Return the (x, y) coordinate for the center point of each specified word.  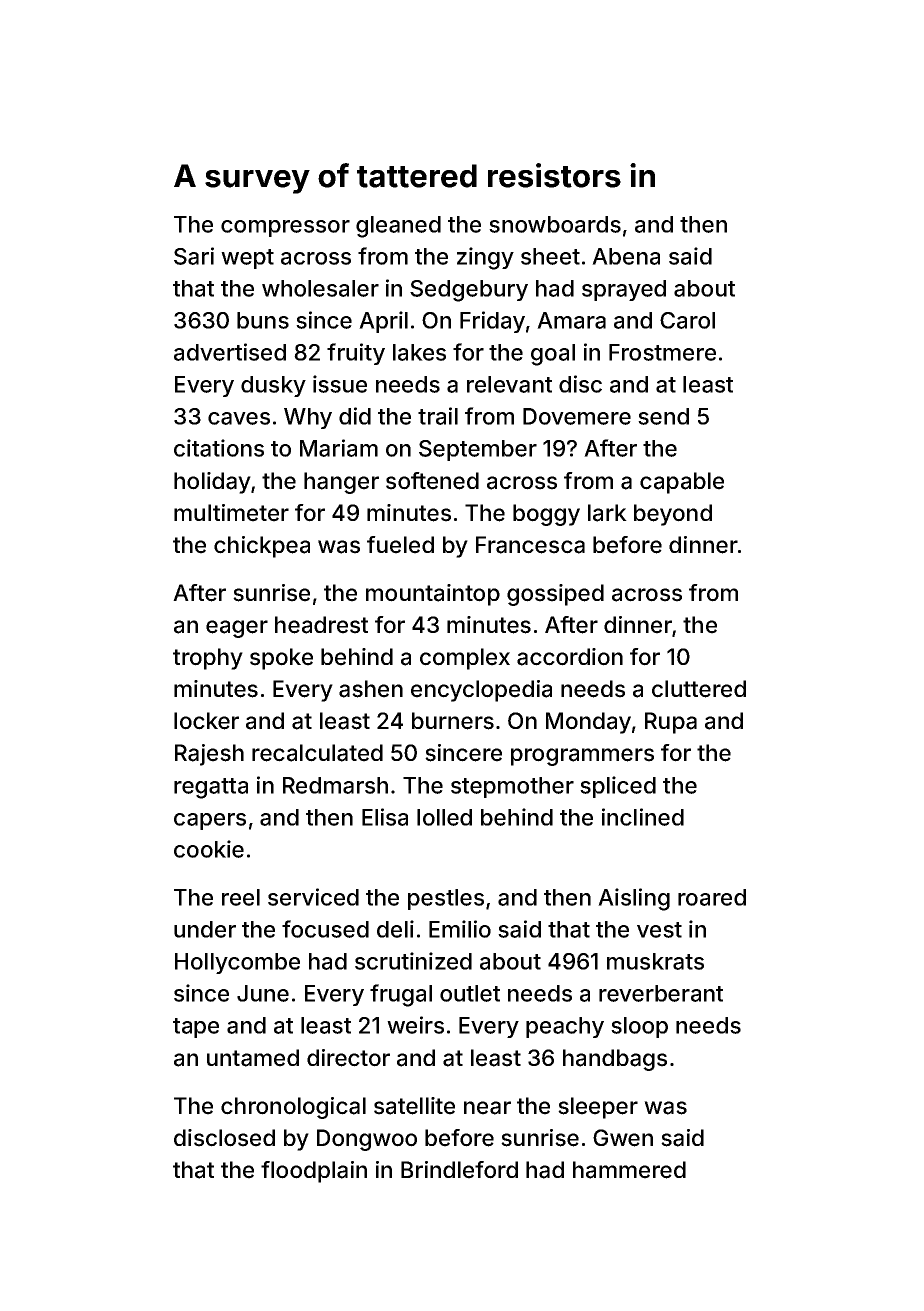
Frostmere (662, 352)
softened (432, 481)
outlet (470, 993)
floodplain (314, 1172)
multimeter (231, 513)
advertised (230, 352)
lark (607, 513)
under (205, 929)
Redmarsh (335, 785)
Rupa (671, 723)
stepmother (512, 787)
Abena (626, 256)
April (383, 322)
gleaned (398, 227)
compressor (285, 228)
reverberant (661, 993)
